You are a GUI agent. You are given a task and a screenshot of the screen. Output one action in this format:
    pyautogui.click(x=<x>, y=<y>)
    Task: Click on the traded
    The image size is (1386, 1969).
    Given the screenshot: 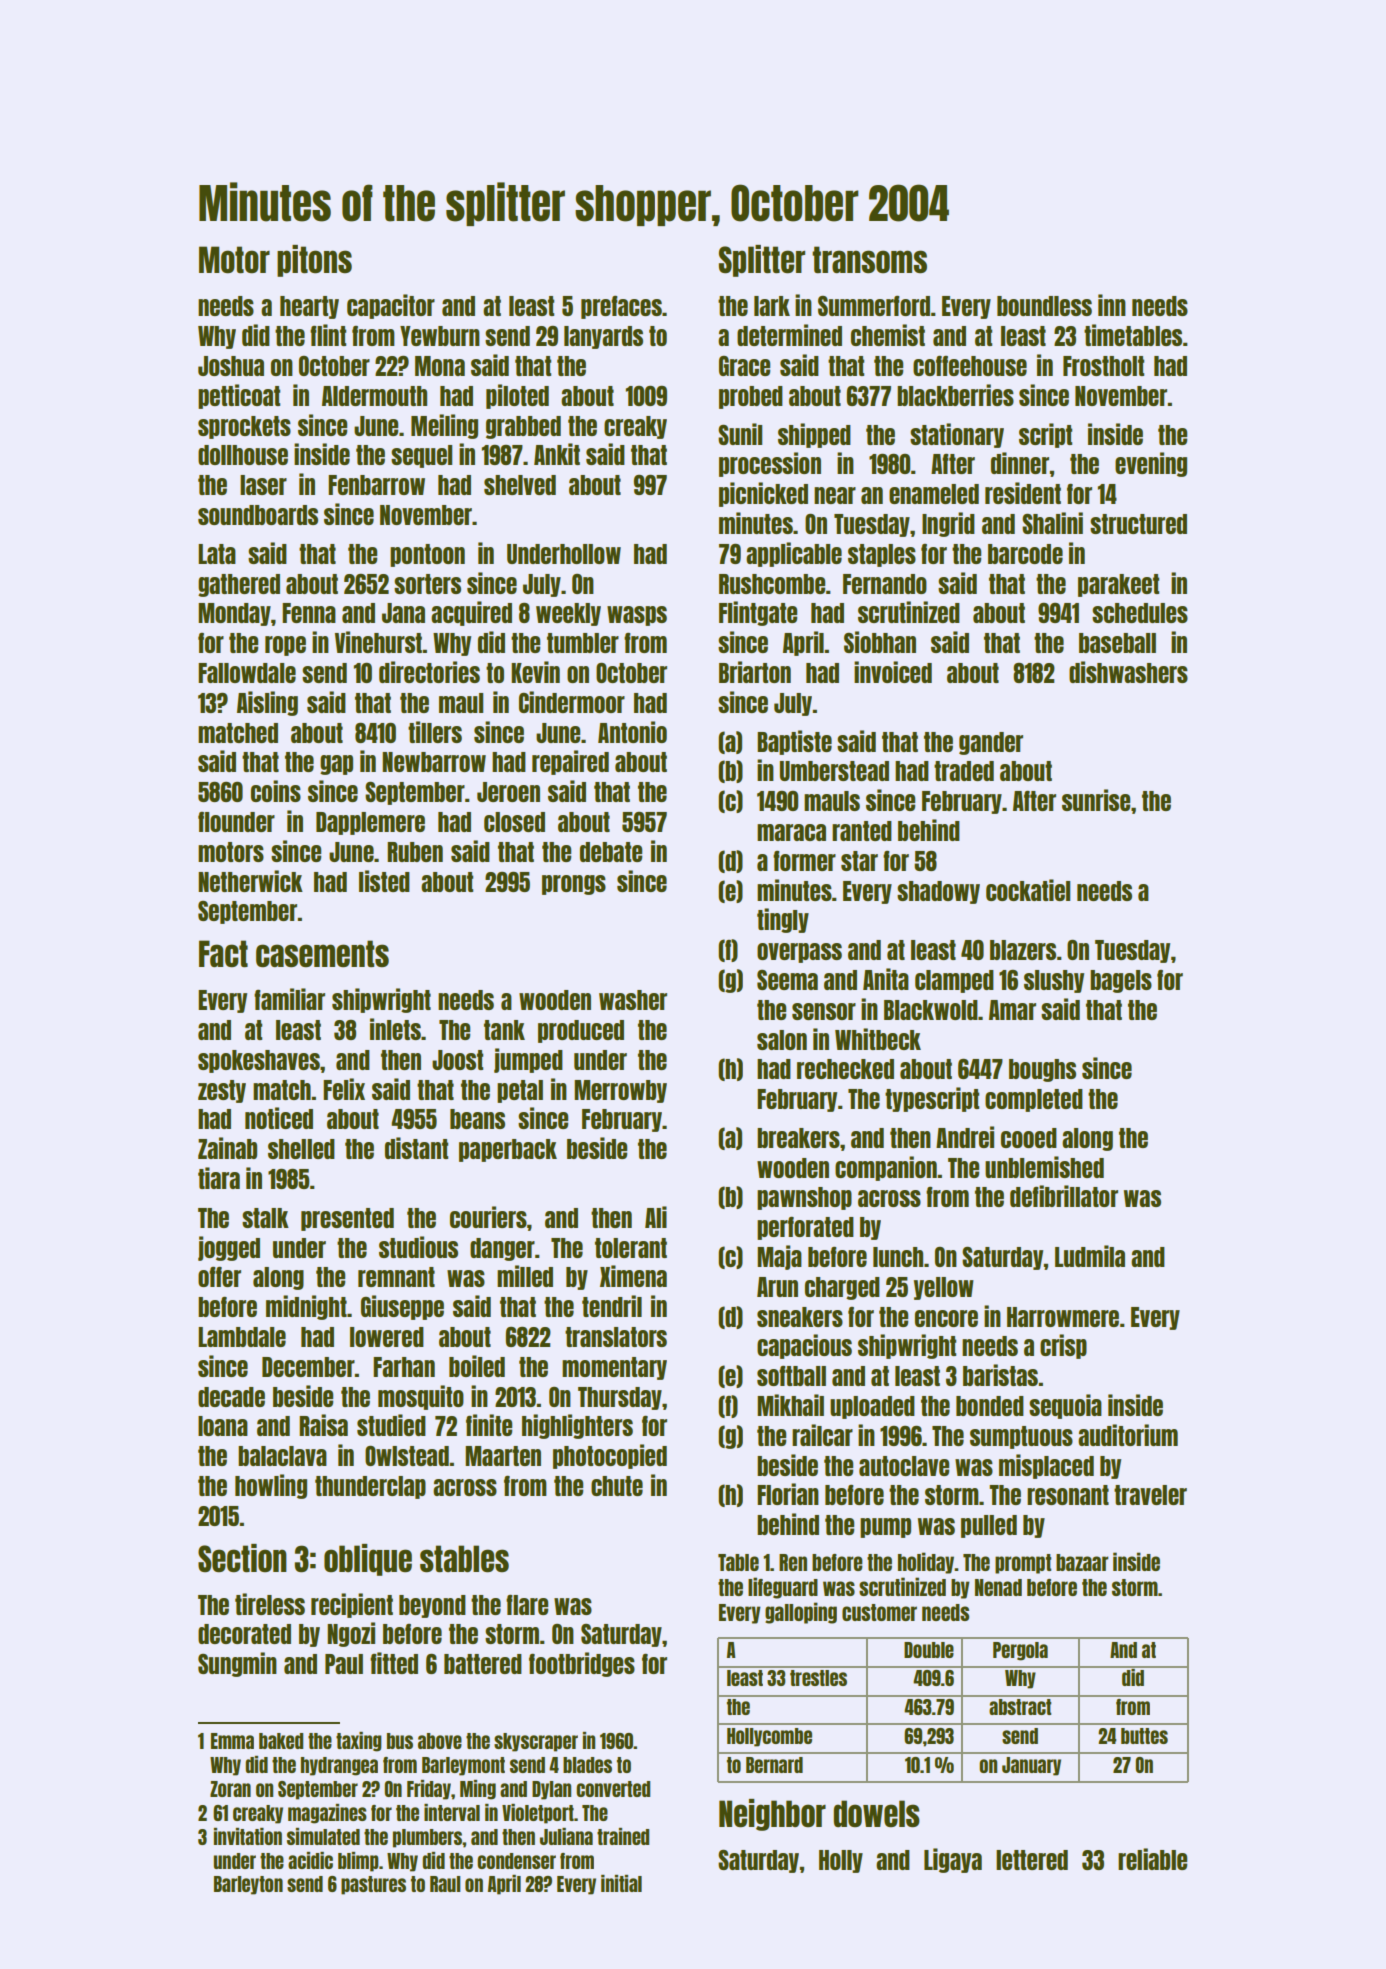 What is the action you would take?
    pyautogui.click(x=964, y=771)
